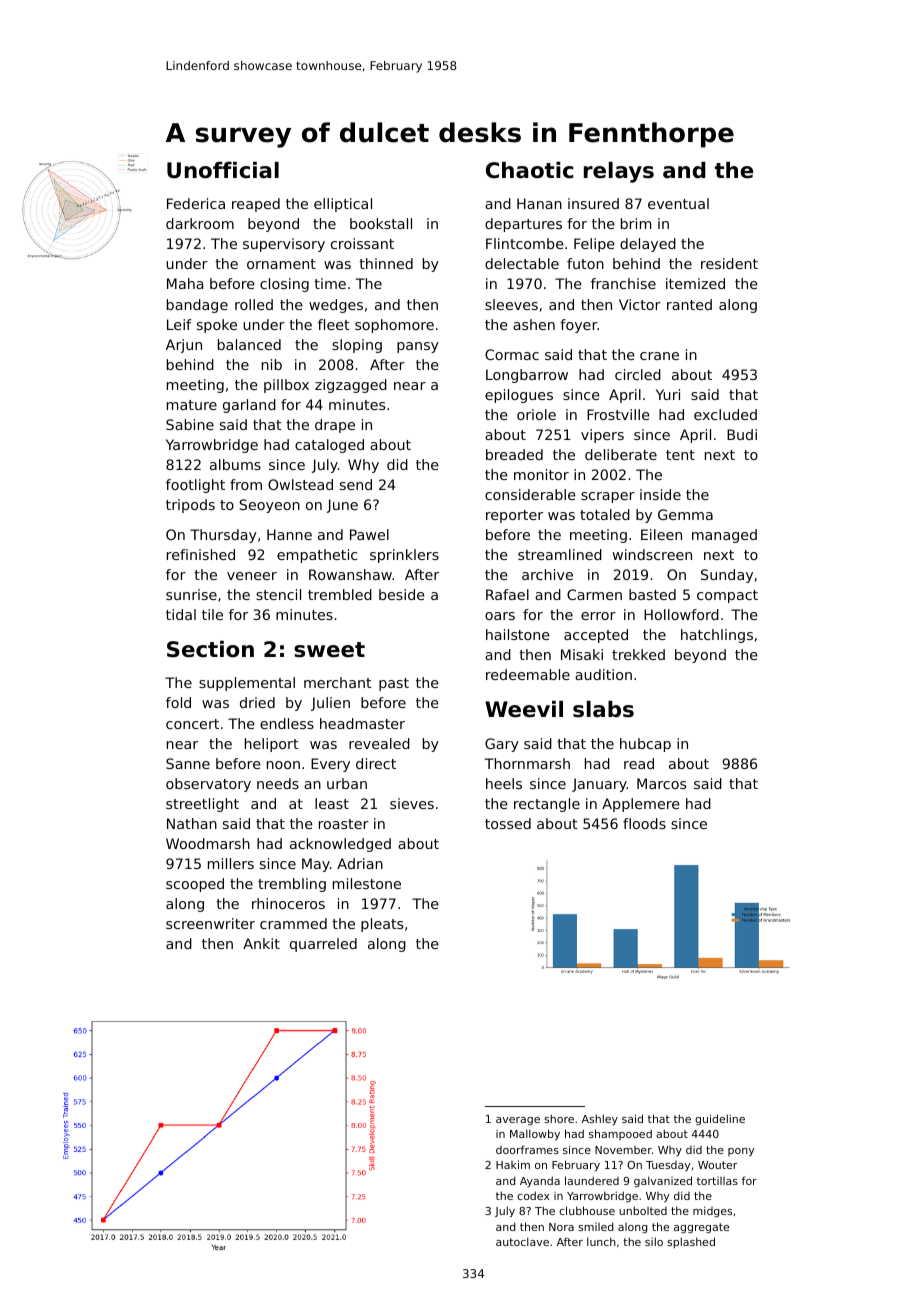 The width and height of the screenshot is (924, 1311). Describe the element at coordinates (644, 823) in the screenshot. I see `floods` at that location.
